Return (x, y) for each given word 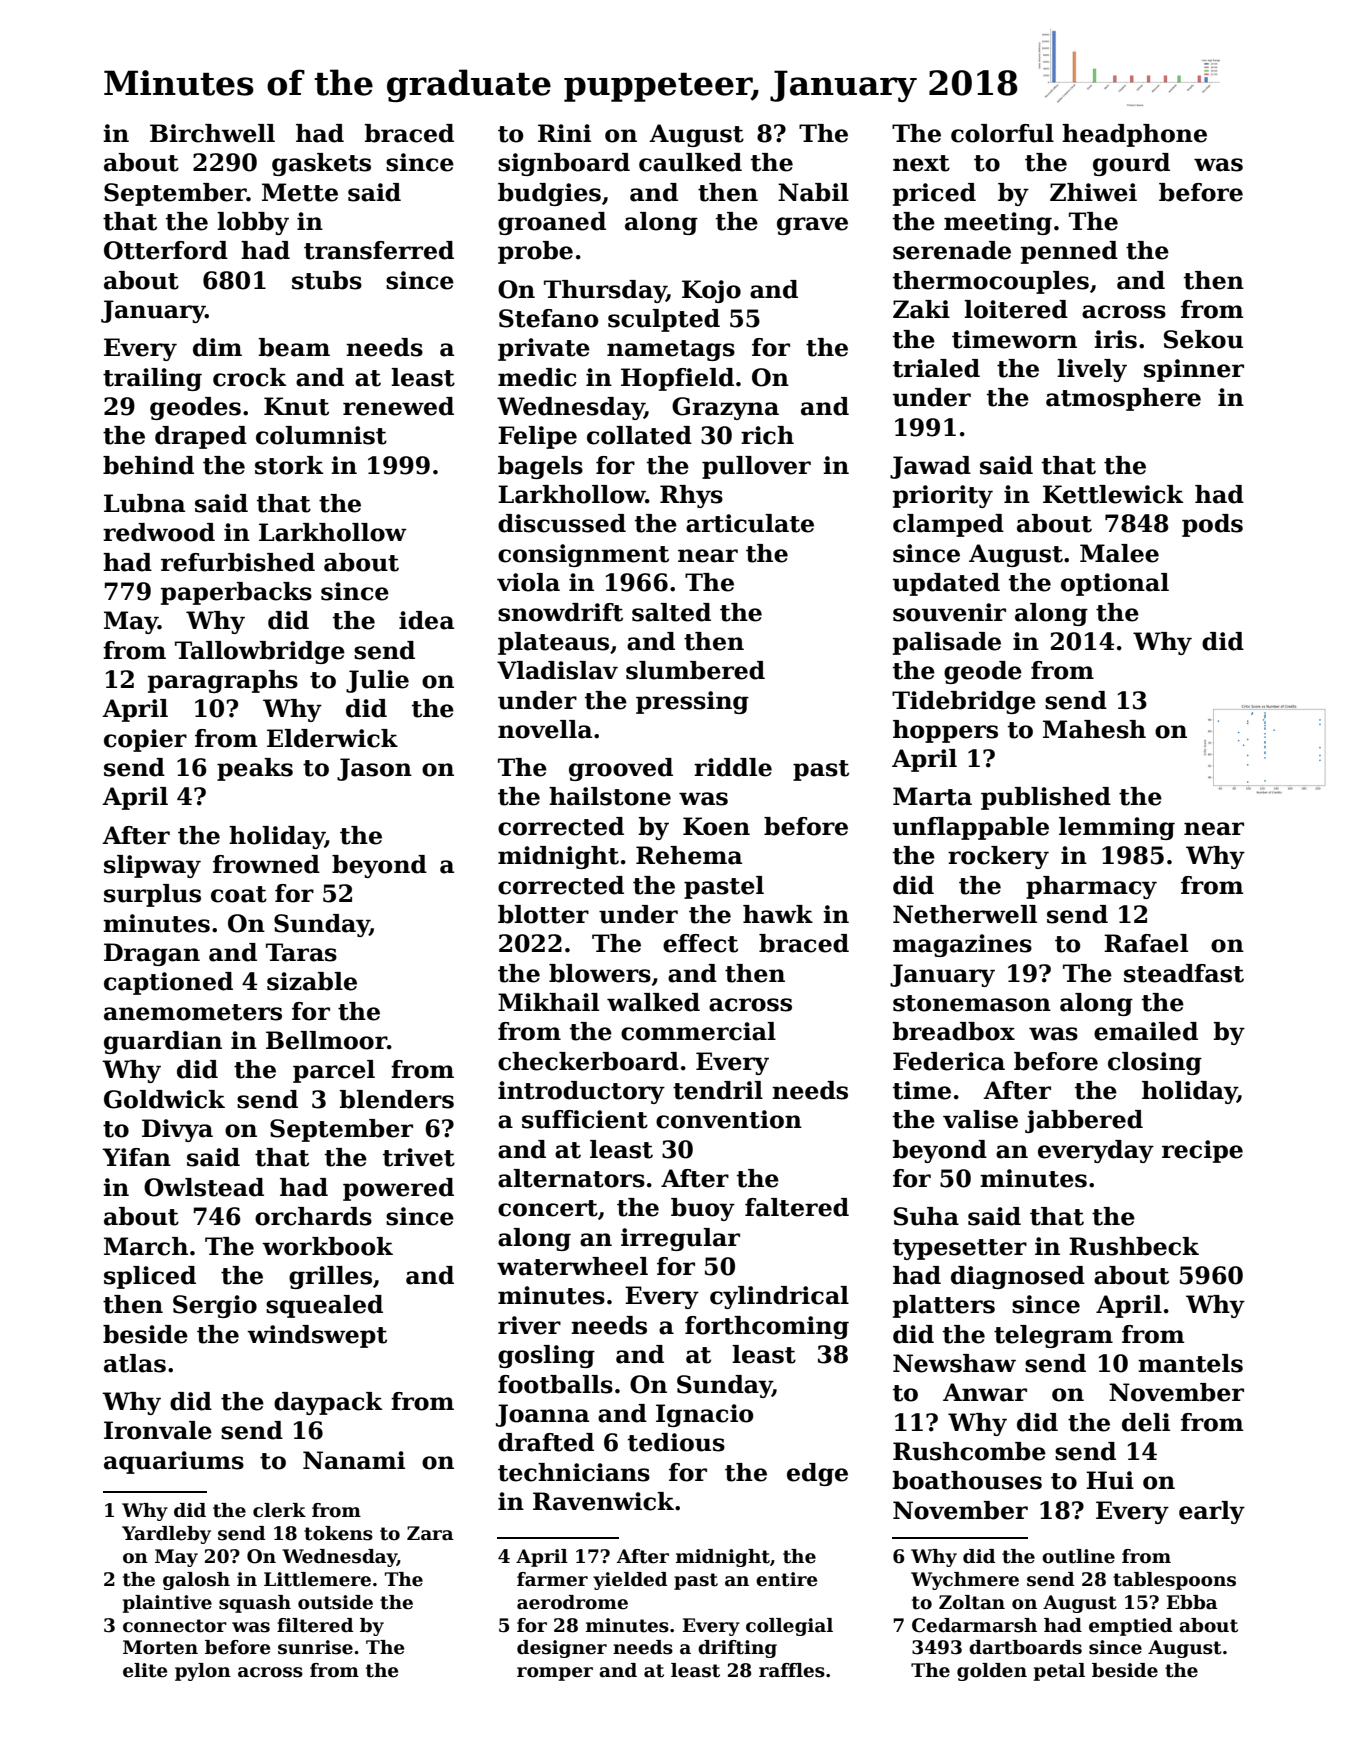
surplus (152, 895)
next (921, 163)
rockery (998, 857)
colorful (1002, 133)
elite (145, 1670)
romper (555, 1674)
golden (992, 1672)
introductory (581, 1092)
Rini (564, 133)
